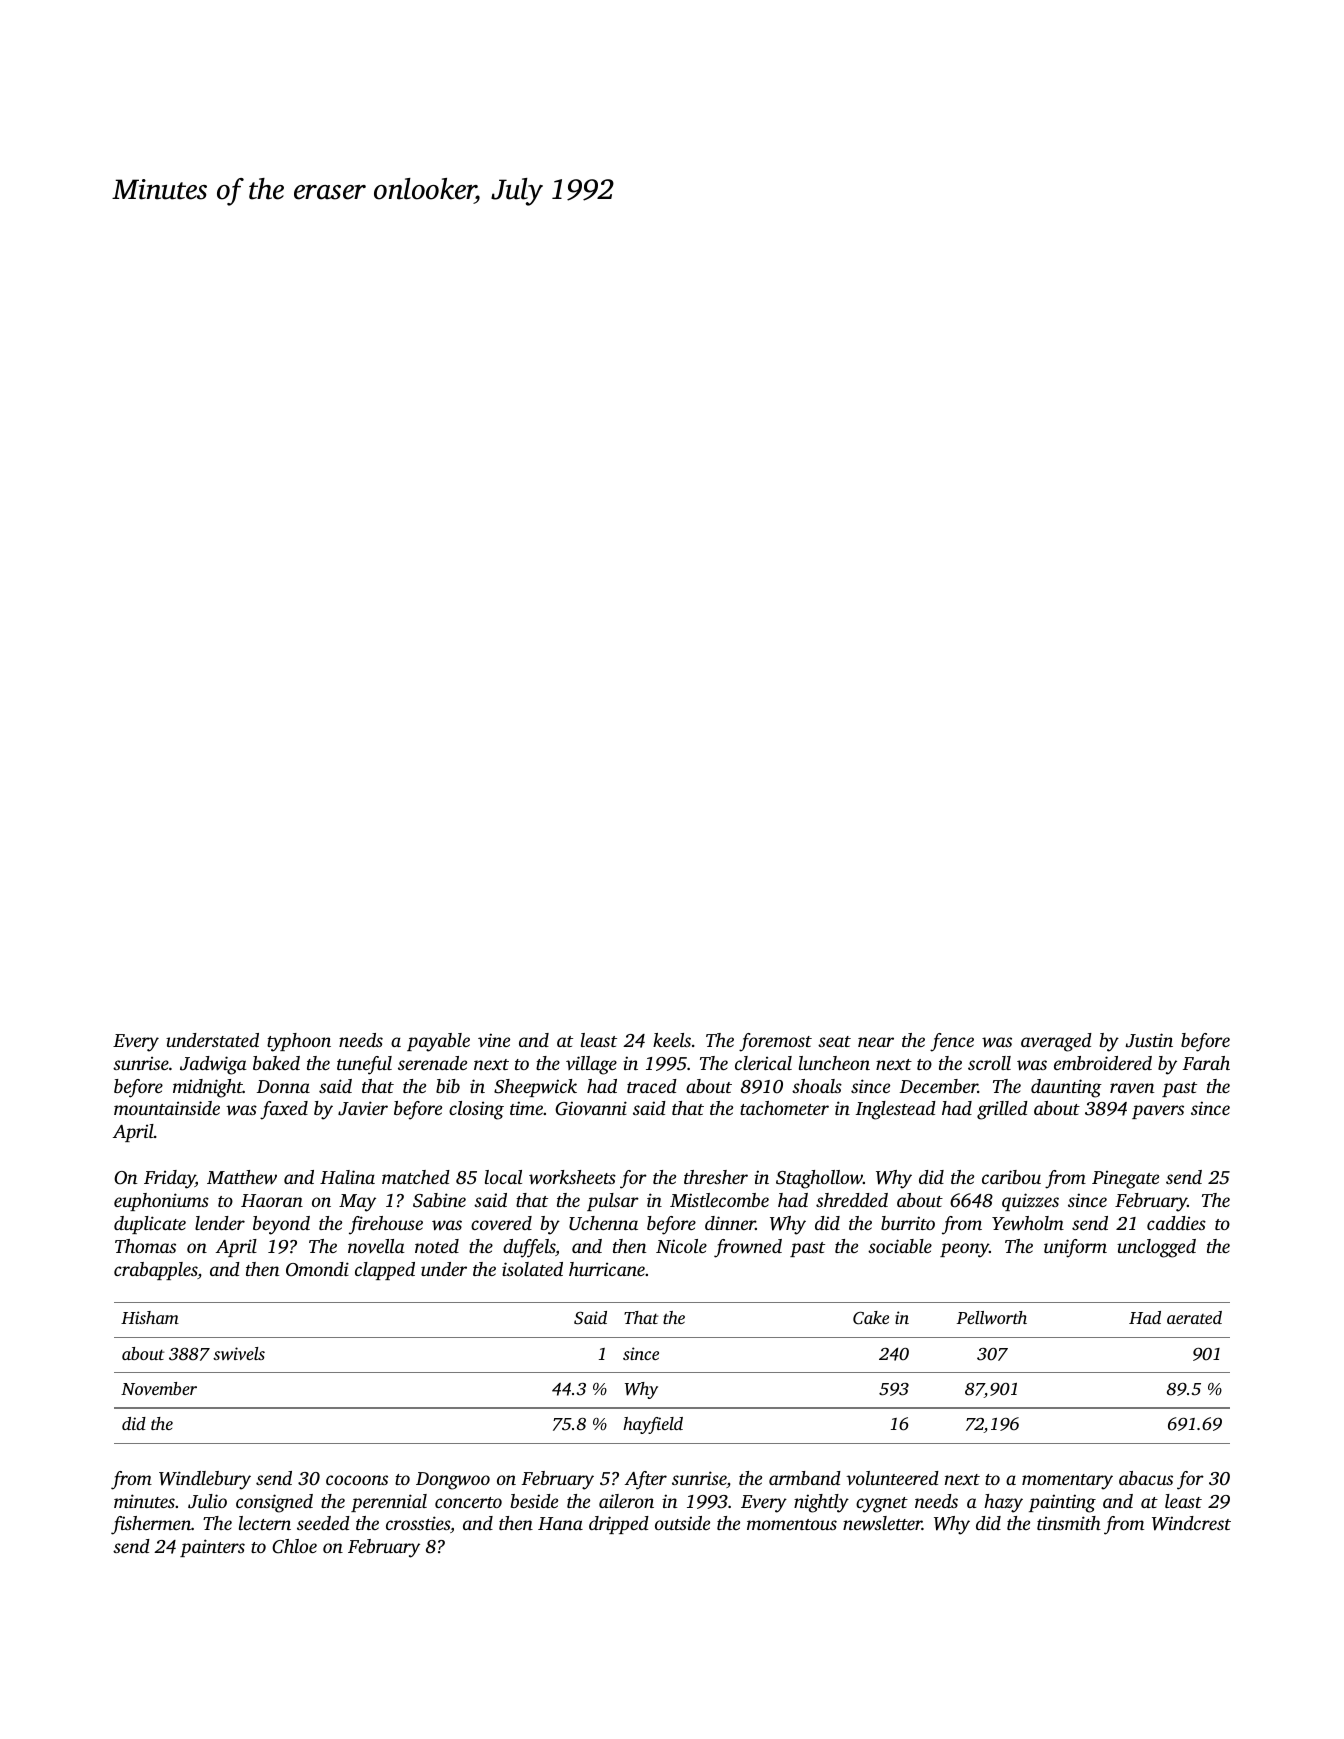  Describe the element at coordinates (532, 1269) in the image. I see `isolated` at that location.
